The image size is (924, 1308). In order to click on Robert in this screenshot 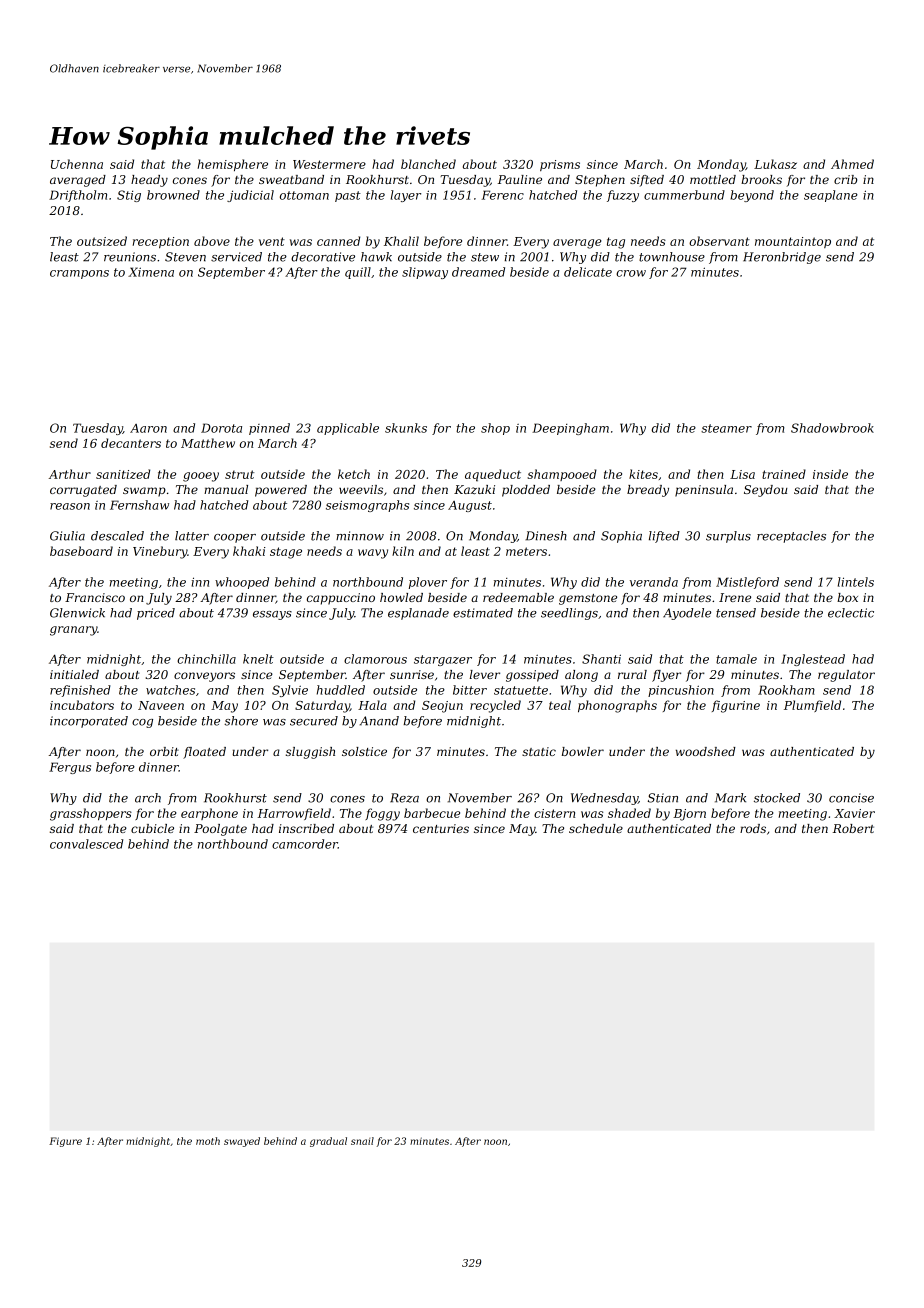, I will do `click(853, 828)`.
